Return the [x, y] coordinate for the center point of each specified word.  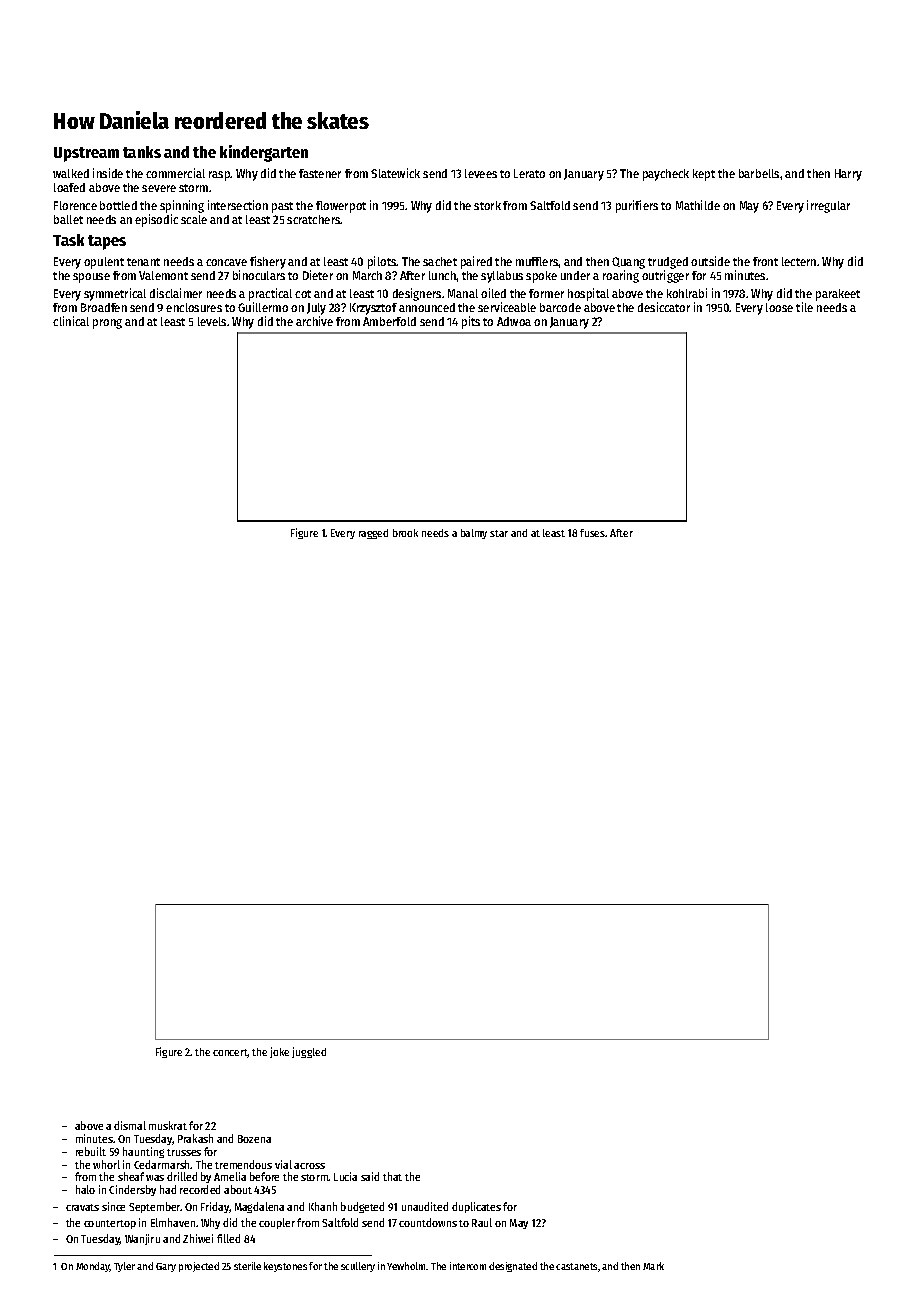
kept [704, 175]
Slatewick [395, 173]
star [499, 533]
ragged [373, 534]
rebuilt [91, 1151]
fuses [592, 533]
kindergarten [264, 153]
